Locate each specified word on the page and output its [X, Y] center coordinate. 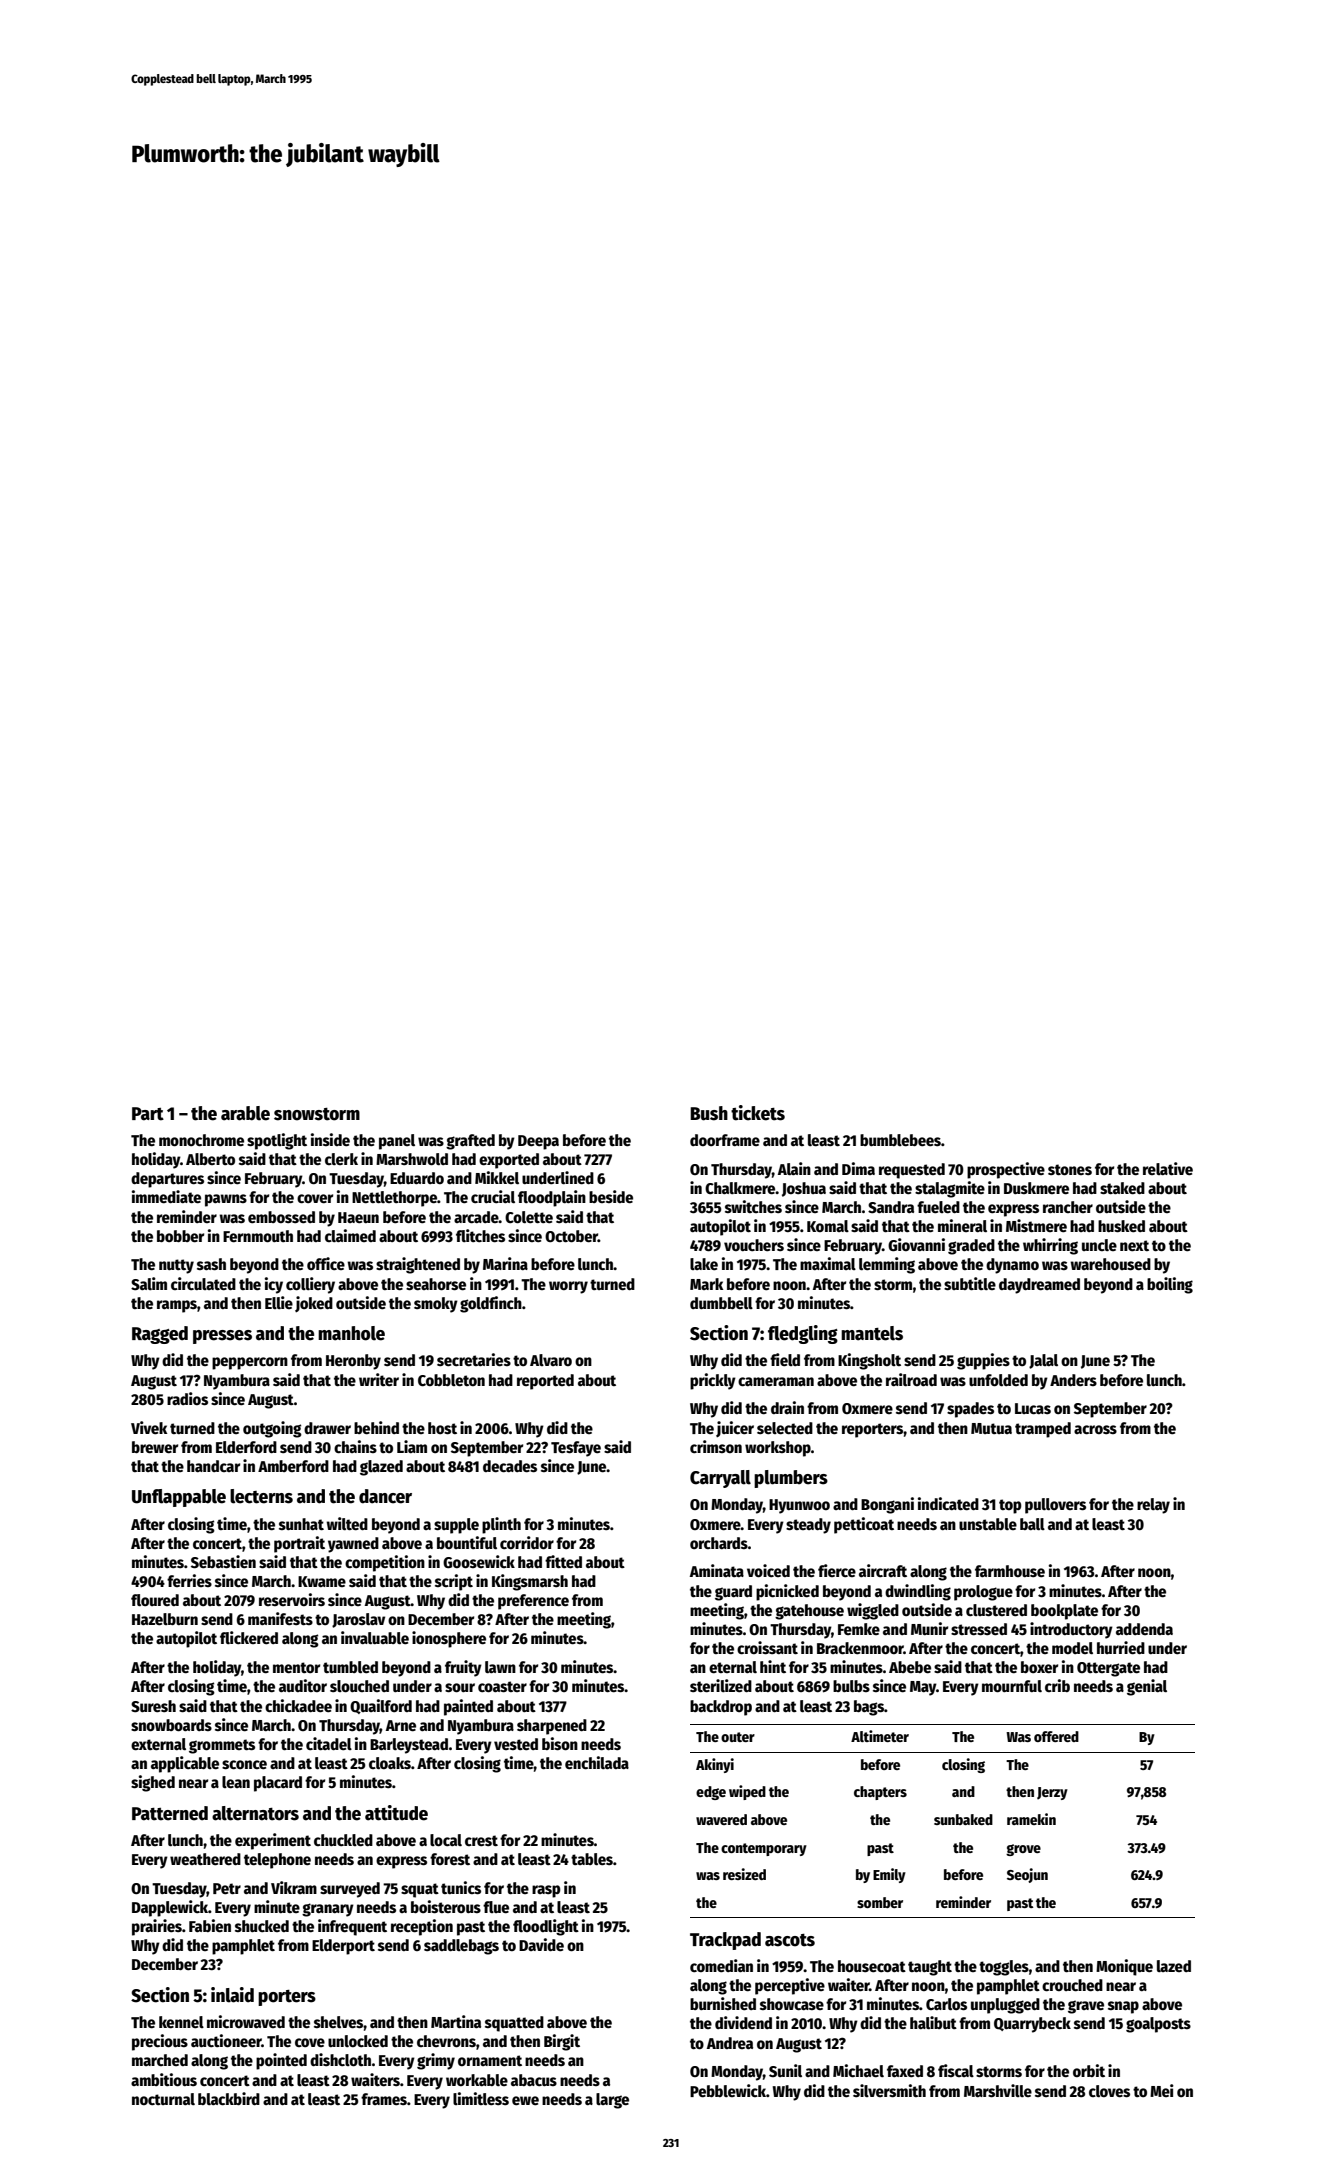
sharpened [552, 1727]
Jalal [1043, 1361]
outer [738, 1737]
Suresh [153, 1706]
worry [568, 1287]
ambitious [164, 2080]
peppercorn [250, 1363]
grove [1023, 1850]
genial [1147, 1687]
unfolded [998, 1380]
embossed [281, 1217]
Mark [706, 1284]
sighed [153, 1783]
